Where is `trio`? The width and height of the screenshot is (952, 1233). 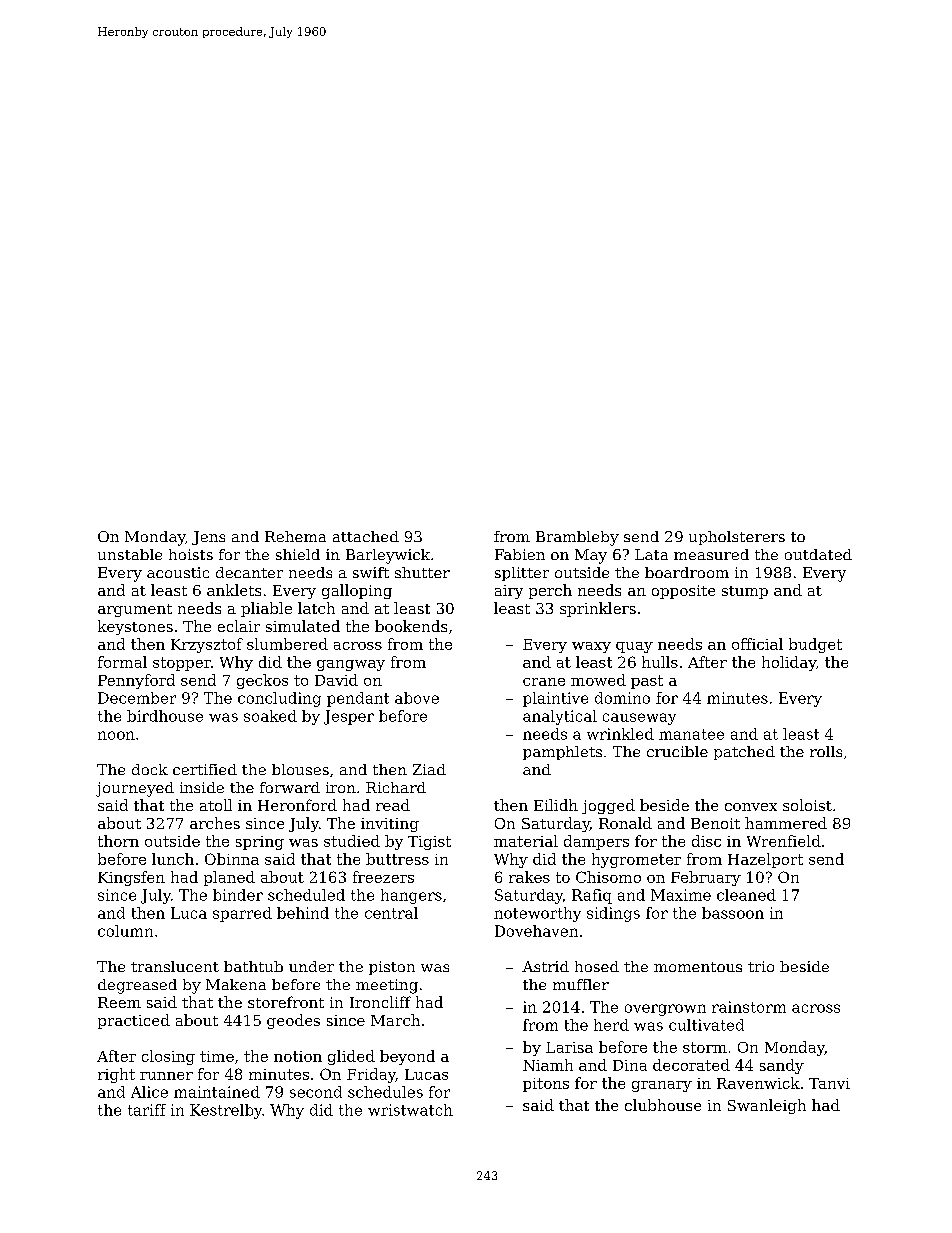 trio is located at coordinates (761, 966).
